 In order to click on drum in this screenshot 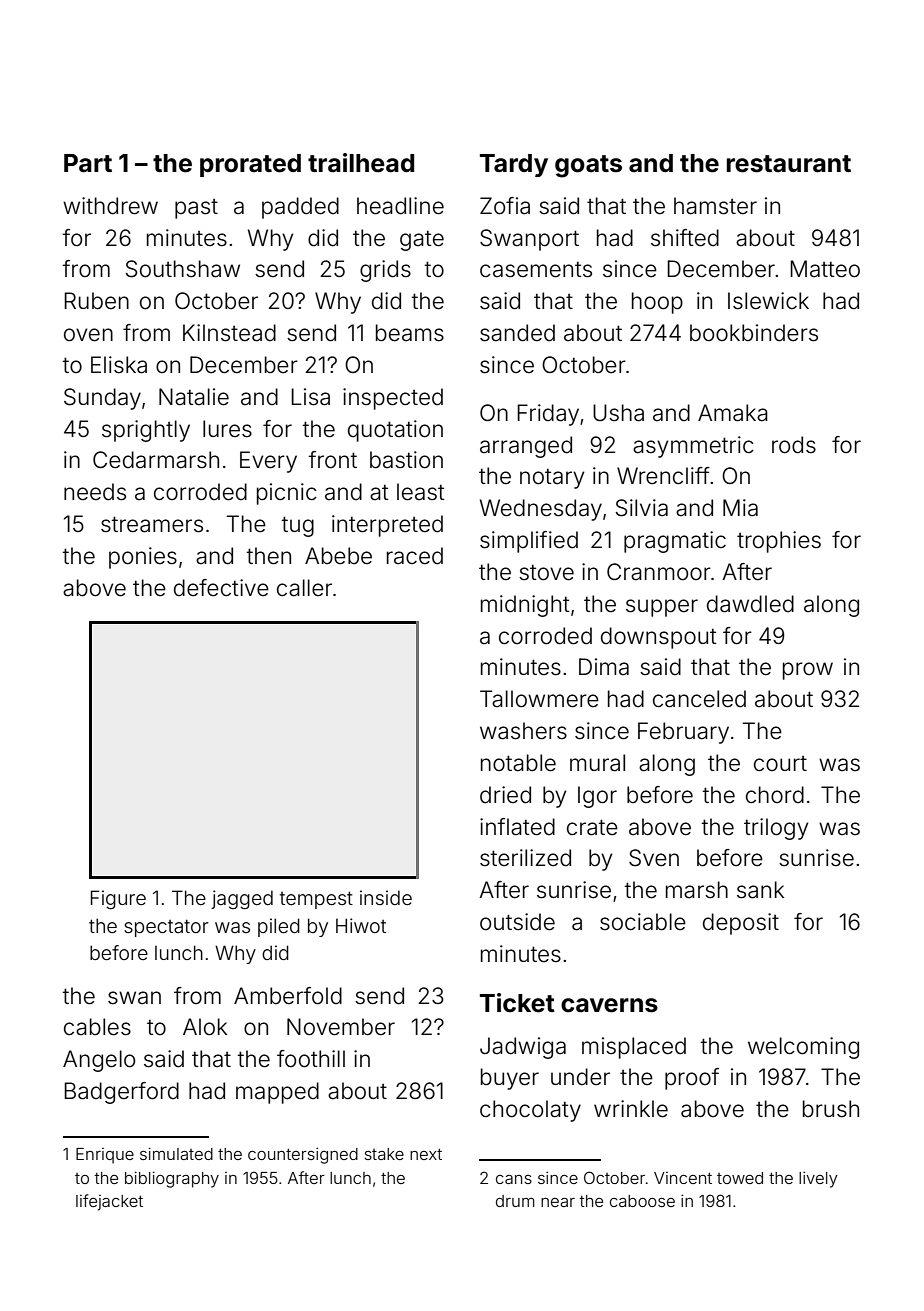, I will do `click(515, 1201)`.
